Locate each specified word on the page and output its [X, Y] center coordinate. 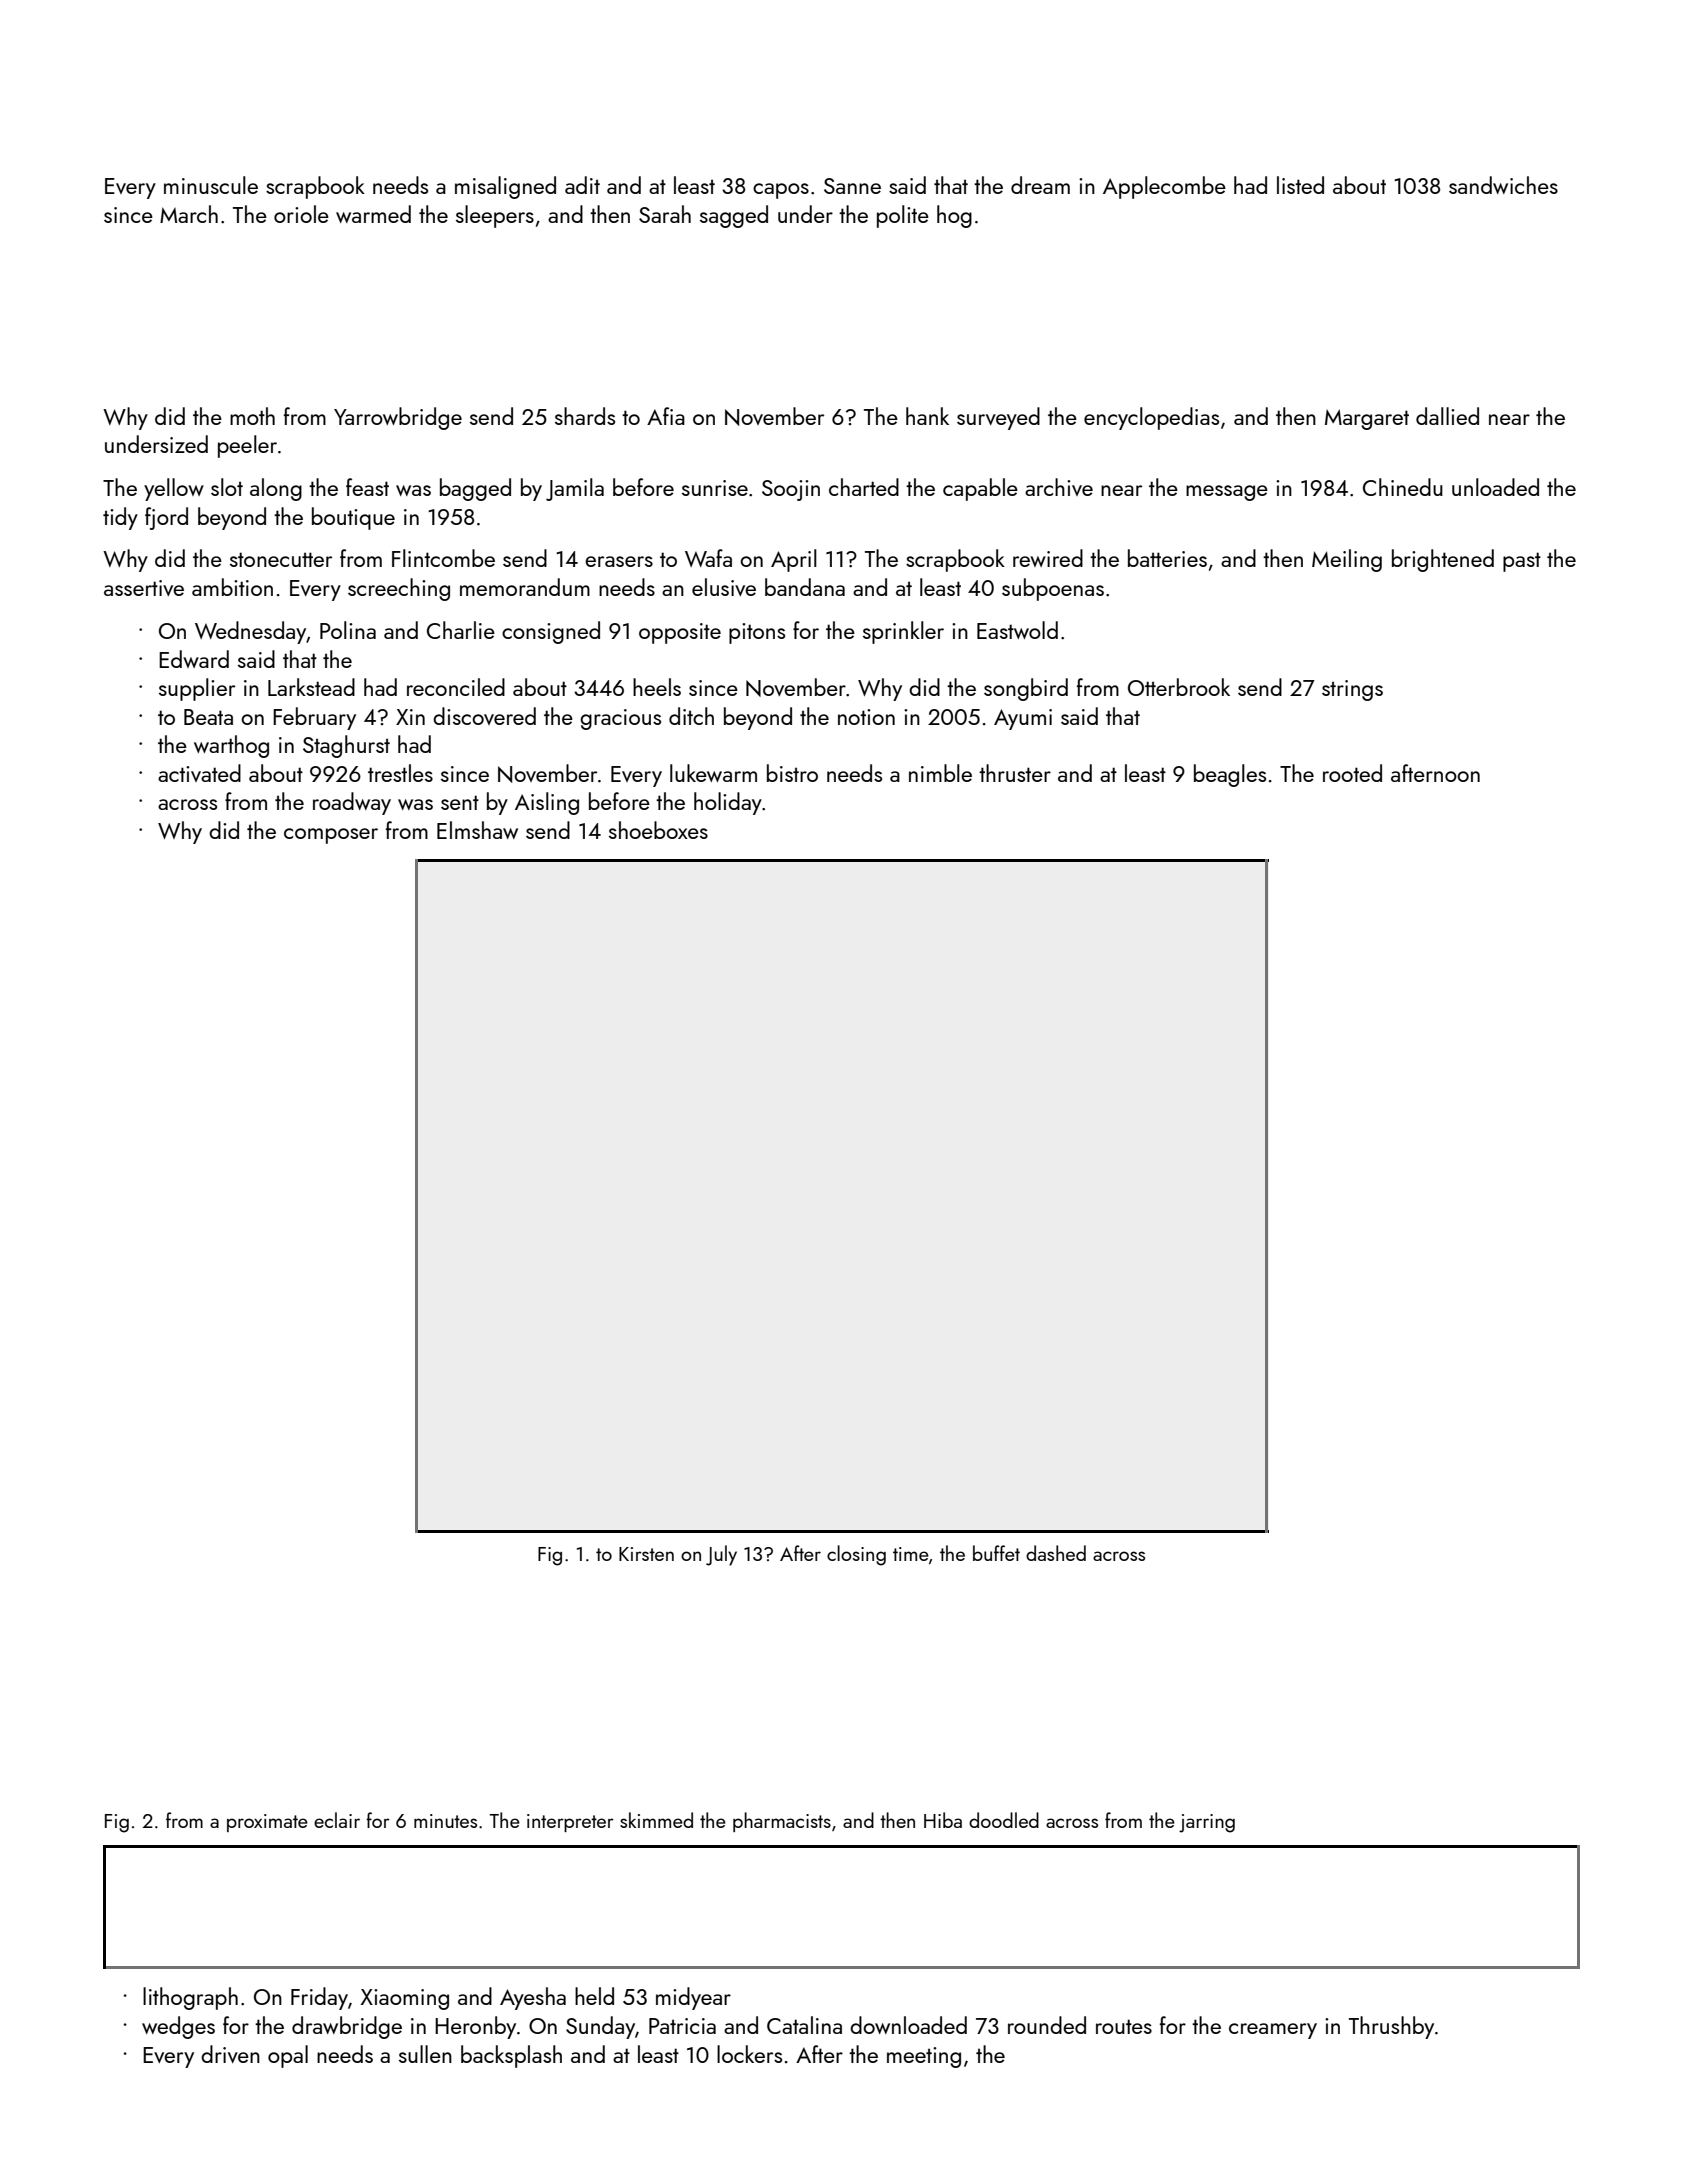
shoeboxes [658, 830]
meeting [924, 2057]
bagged [475, 489]
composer [331, 836]
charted [864, 487]
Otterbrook [1179, 687]
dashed [1056, 1553]
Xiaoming [405, 1999]
